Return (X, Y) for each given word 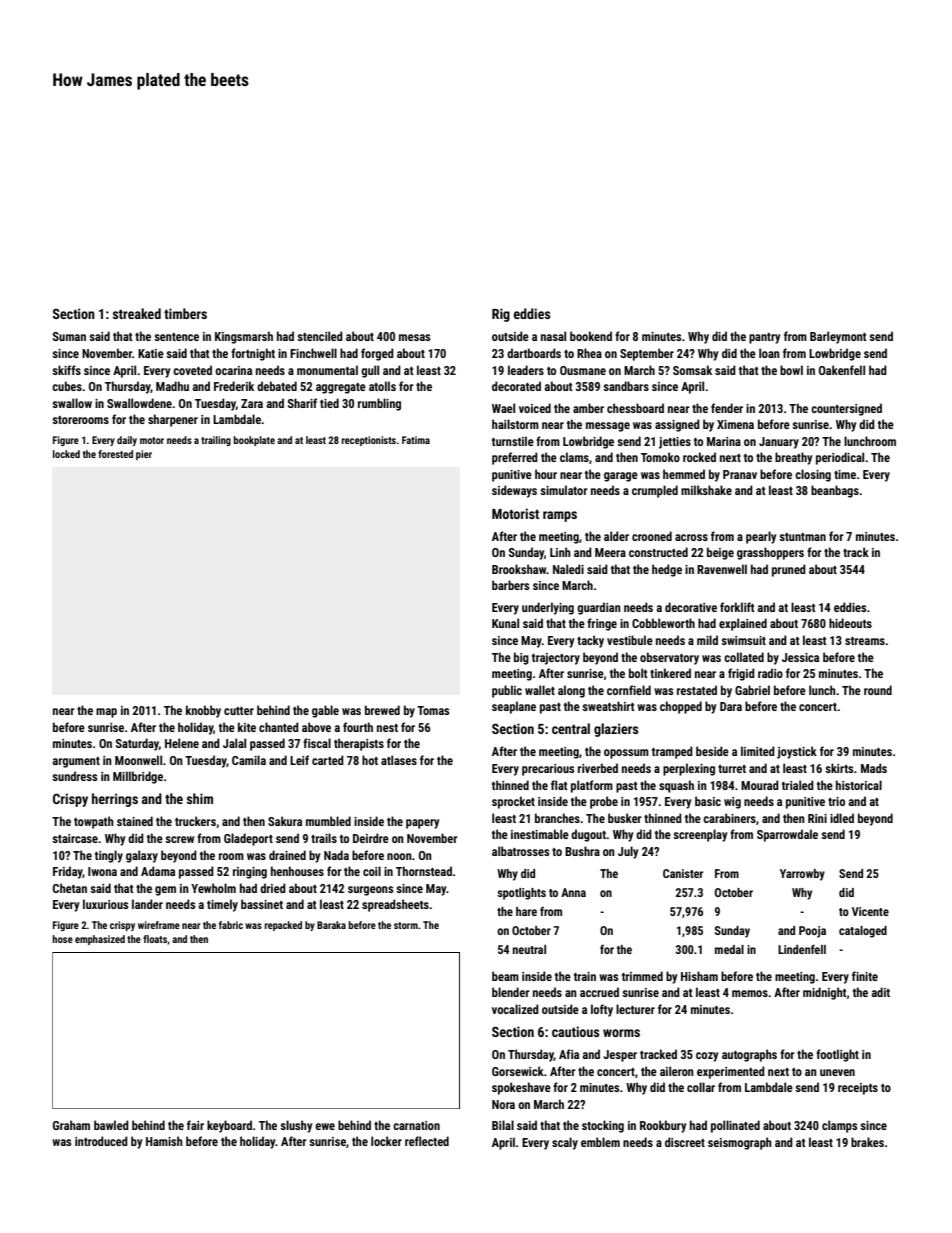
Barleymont (838, 337)
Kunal (505, 623)
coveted (192, 370)
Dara (731, 706)
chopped (681, 707)
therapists (359, 744)
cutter (239, 711)
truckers (195, 821)
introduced (101, 1141)
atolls (382, 386)
